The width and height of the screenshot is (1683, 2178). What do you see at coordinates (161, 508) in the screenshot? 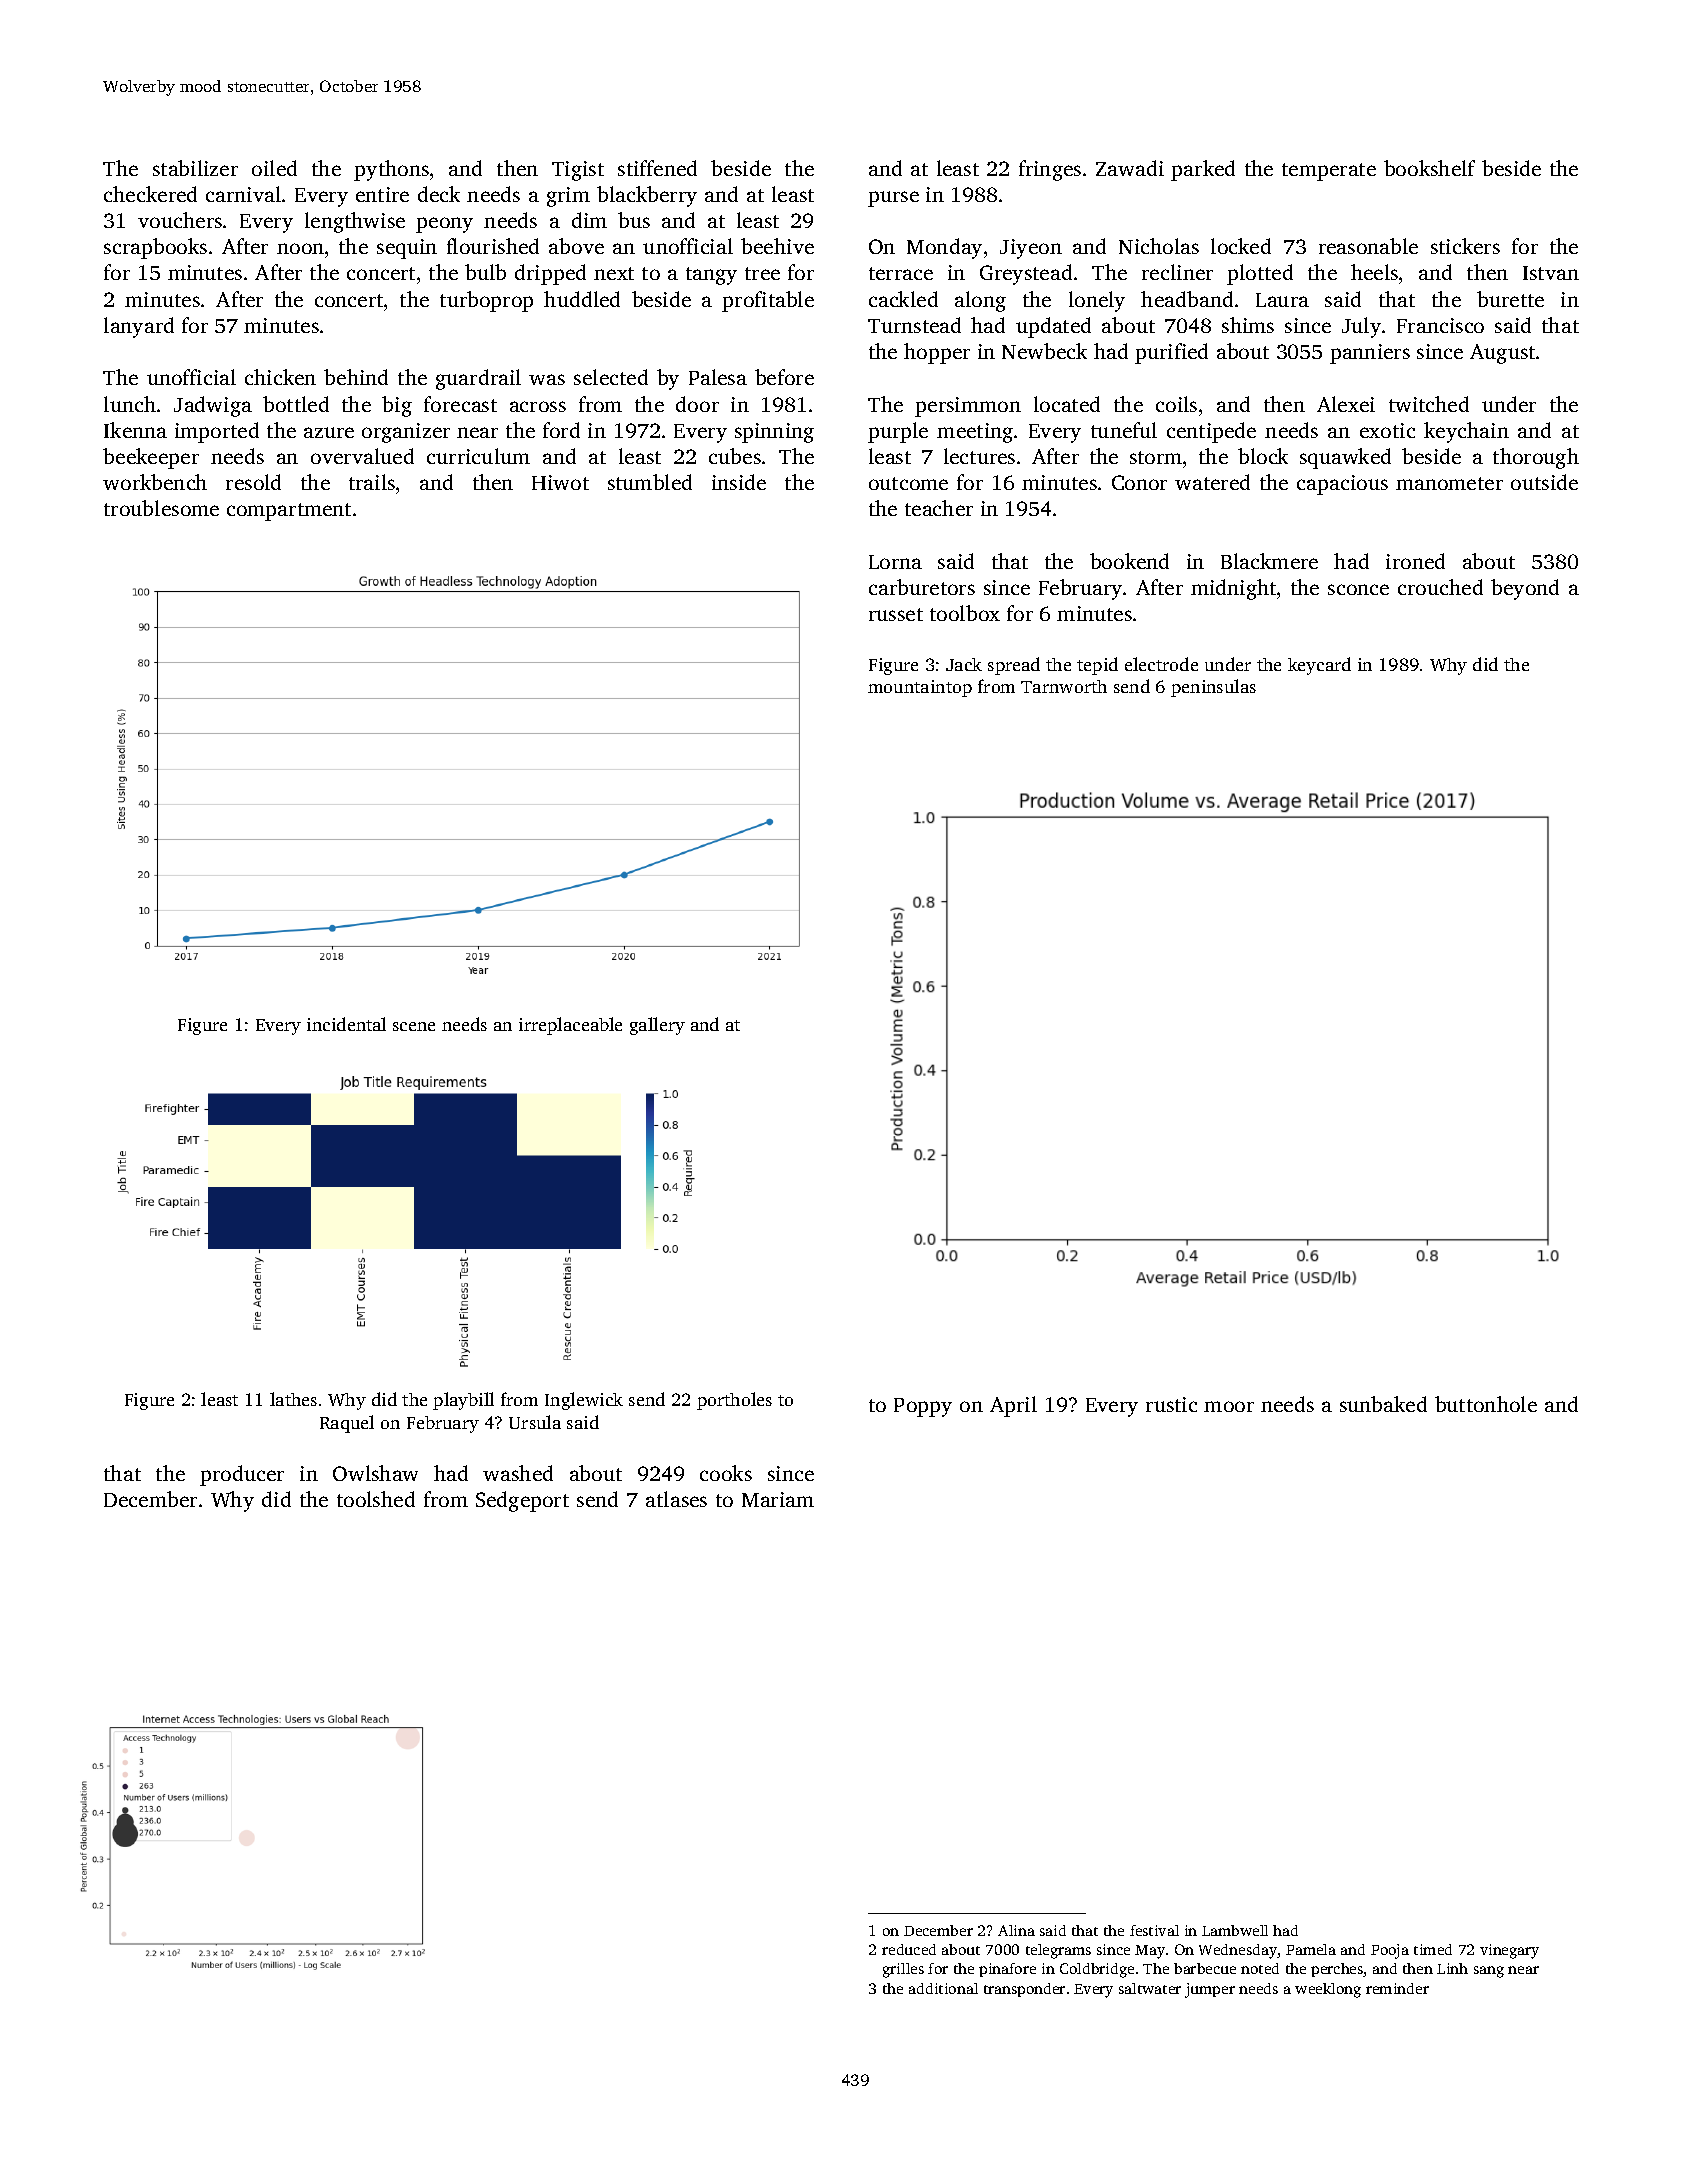
I see `troublesome` at bounding box center [161, 508].
